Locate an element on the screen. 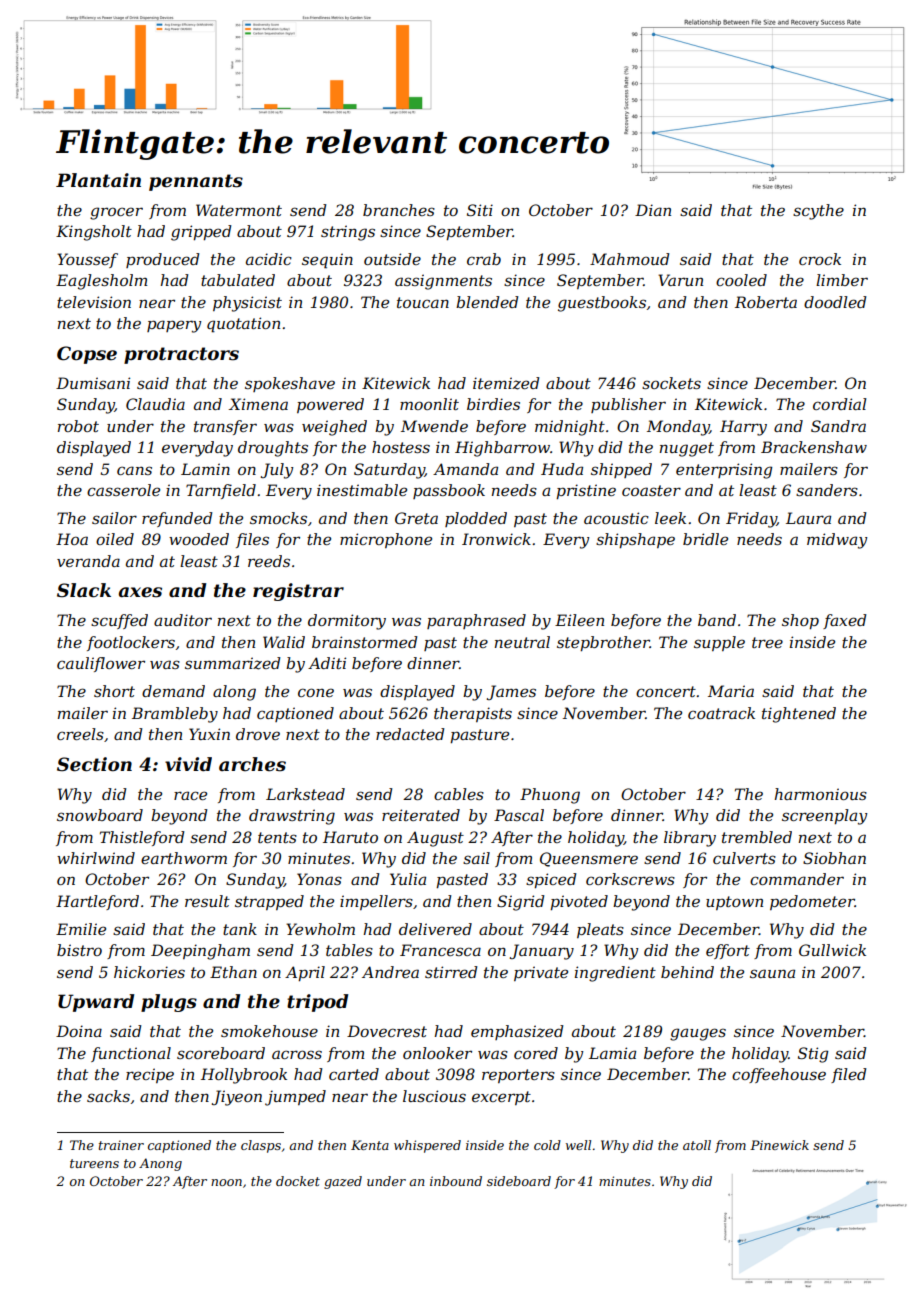 The height and width of the screenshot is (1308, 924). Yuxin is located at coordinates (209, 734).
